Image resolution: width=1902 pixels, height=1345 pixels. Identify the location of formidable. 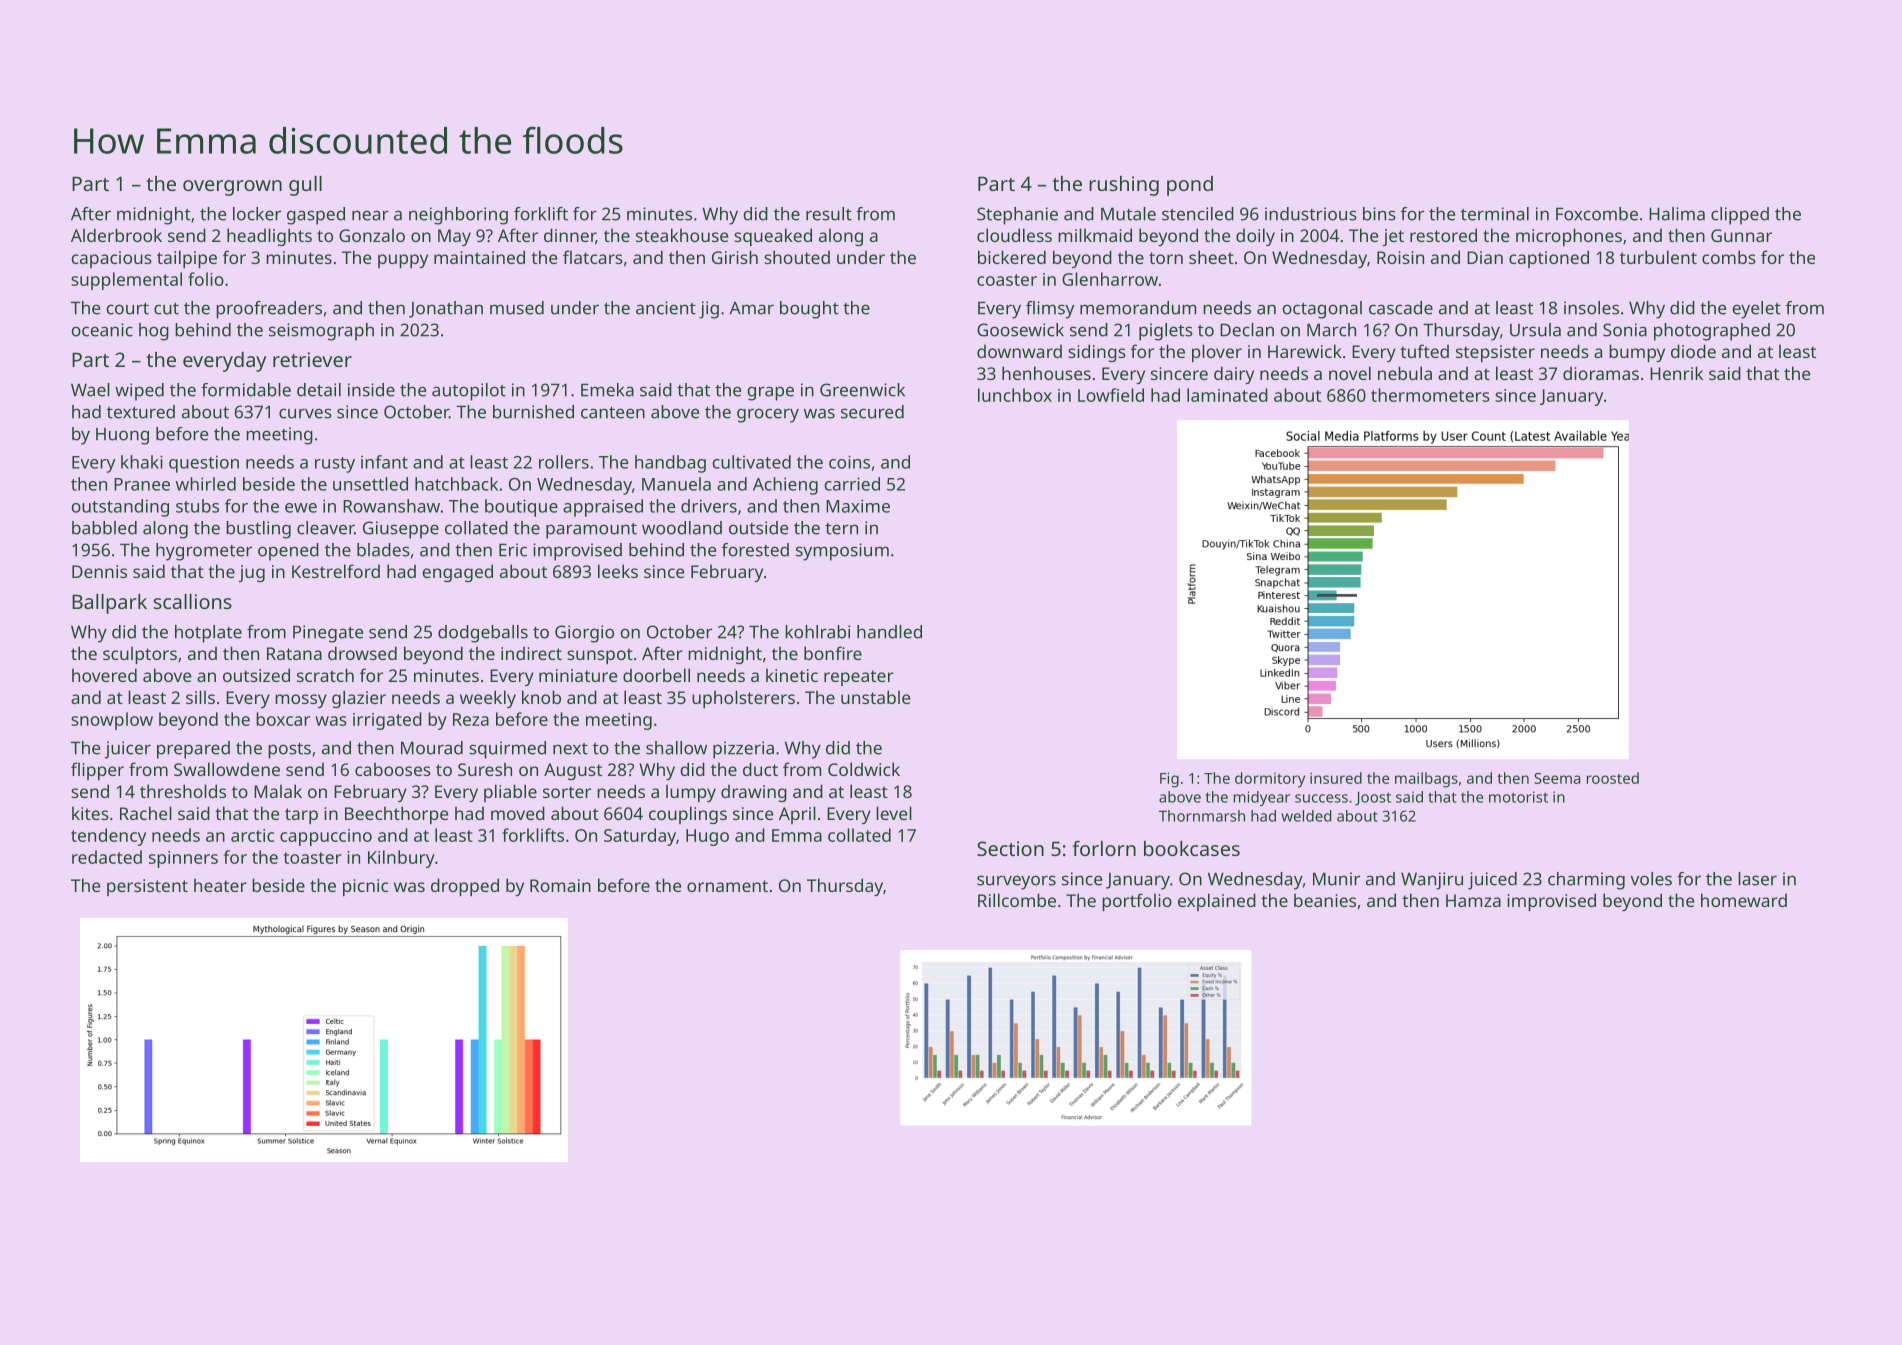
(246, 390).
